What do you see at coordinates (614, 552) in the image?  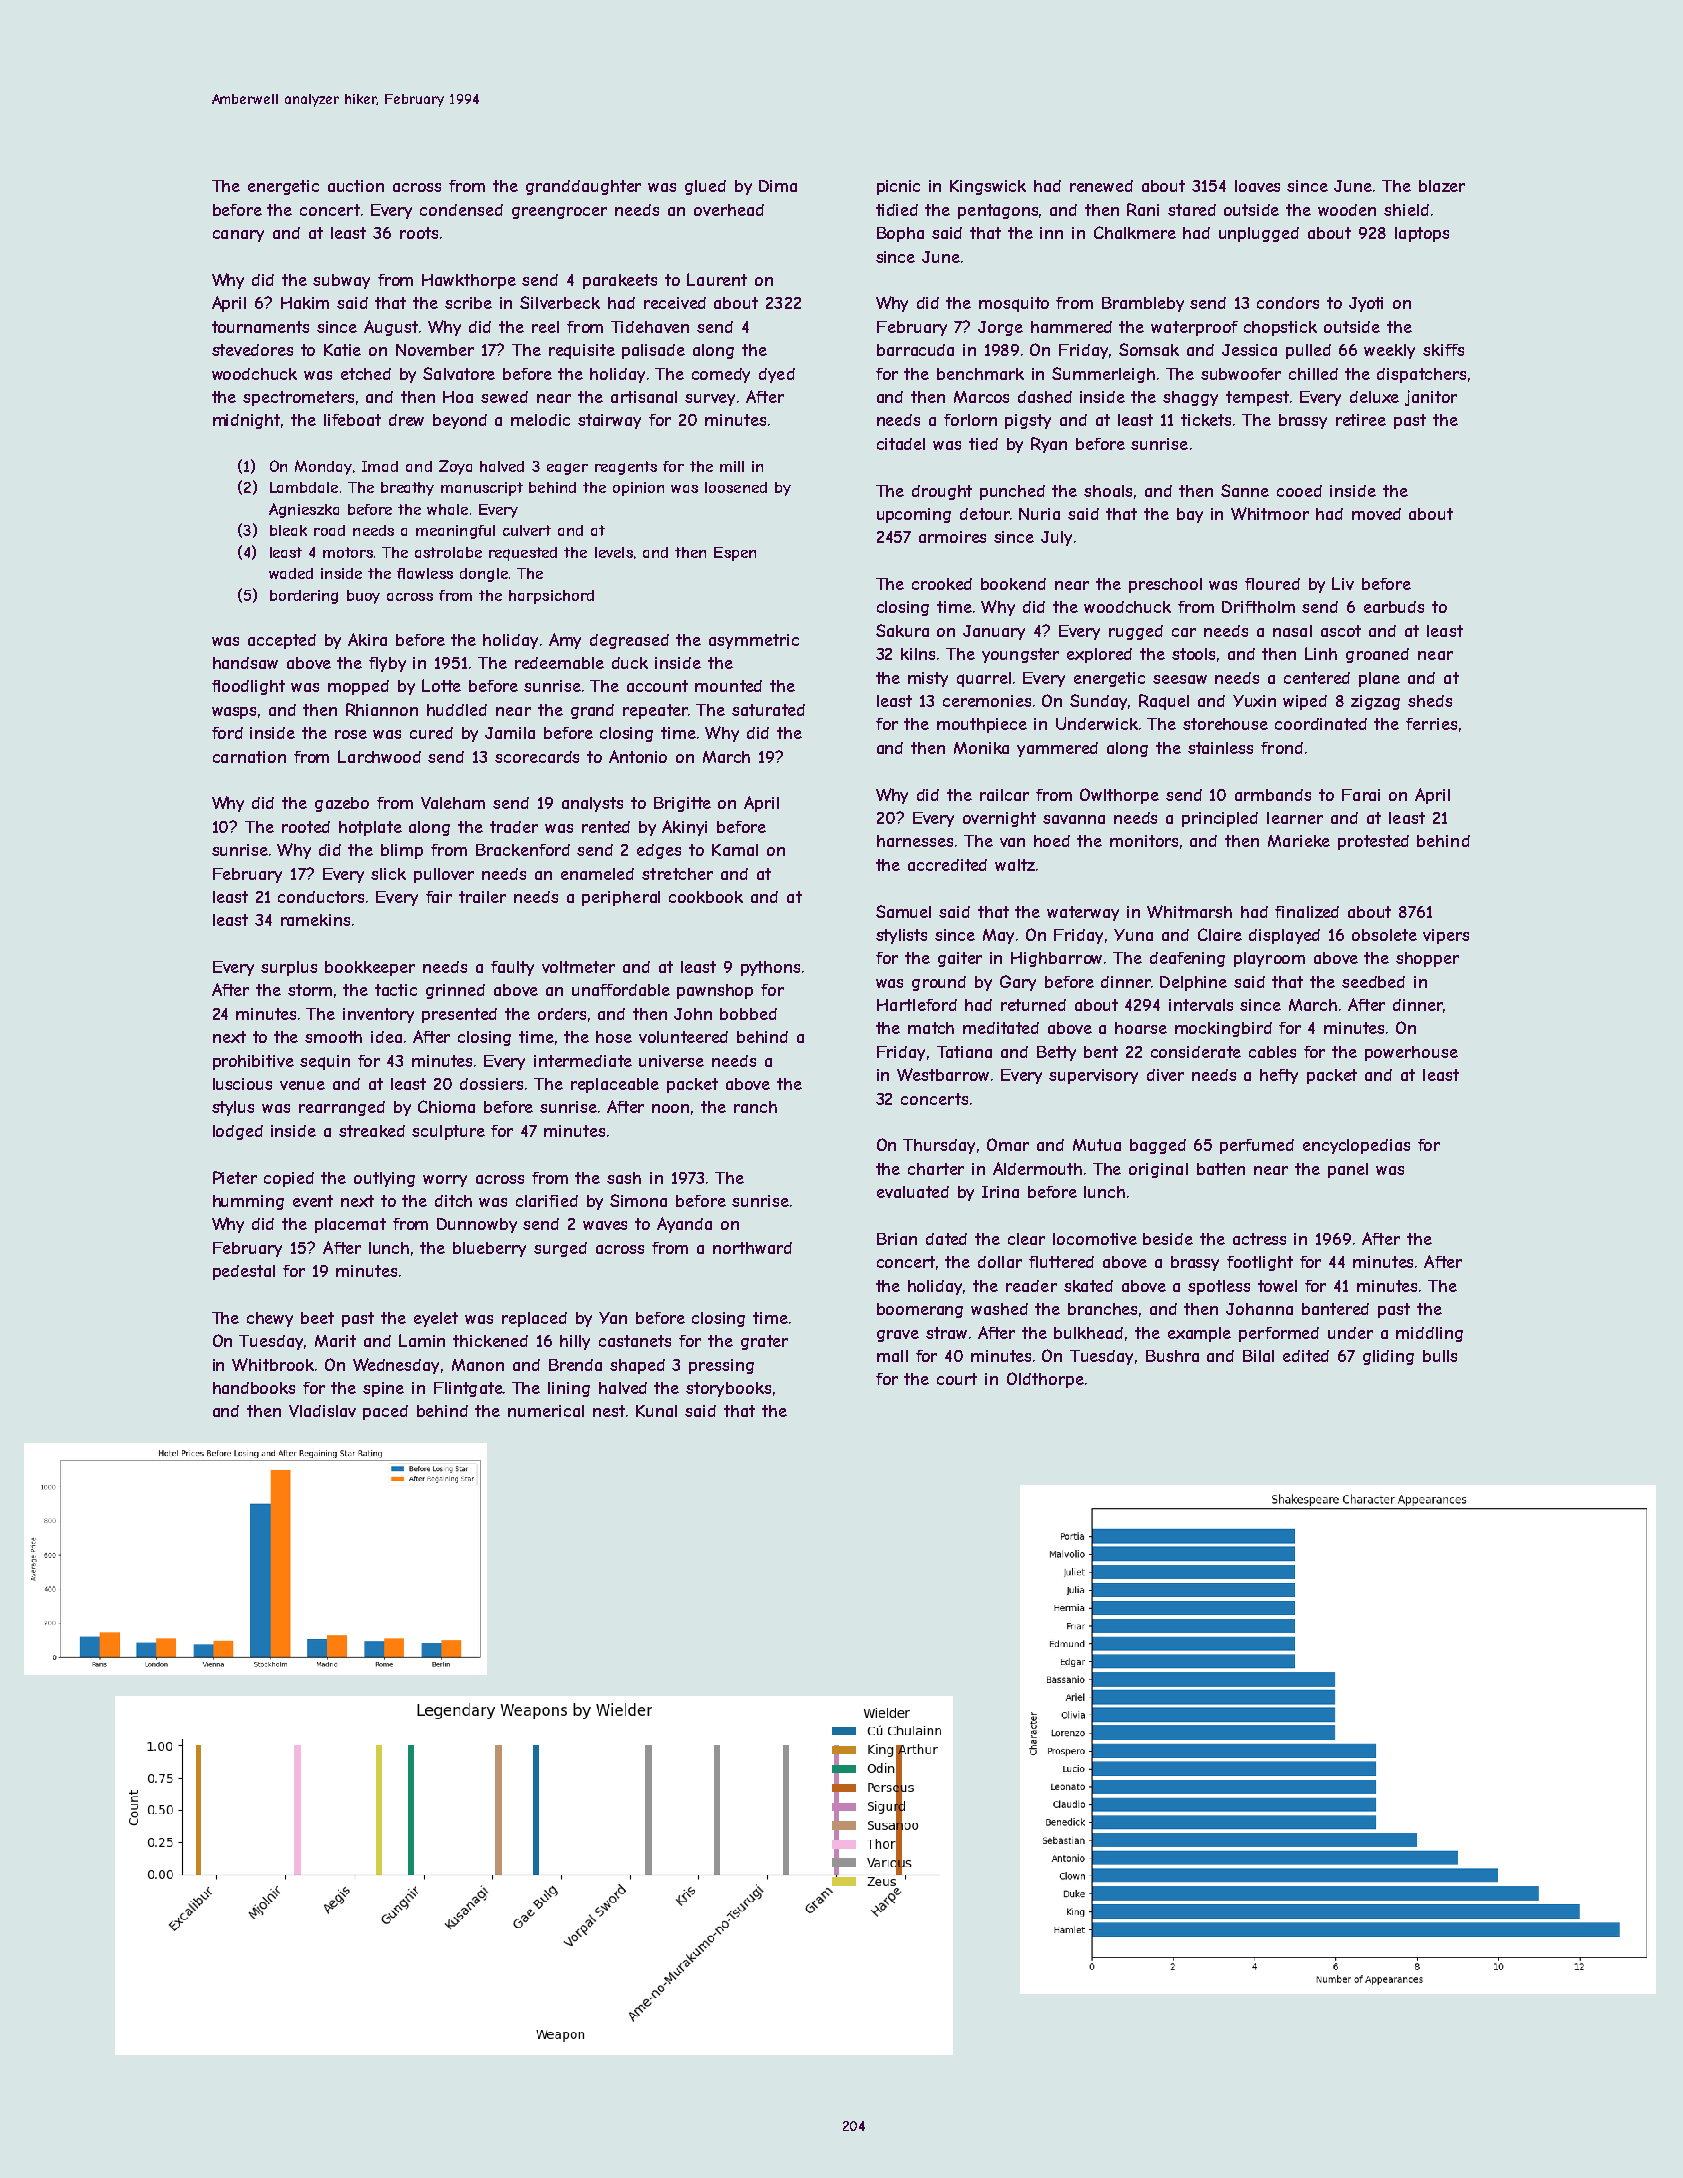 I see `levels` at bounding box center [614, 552].
